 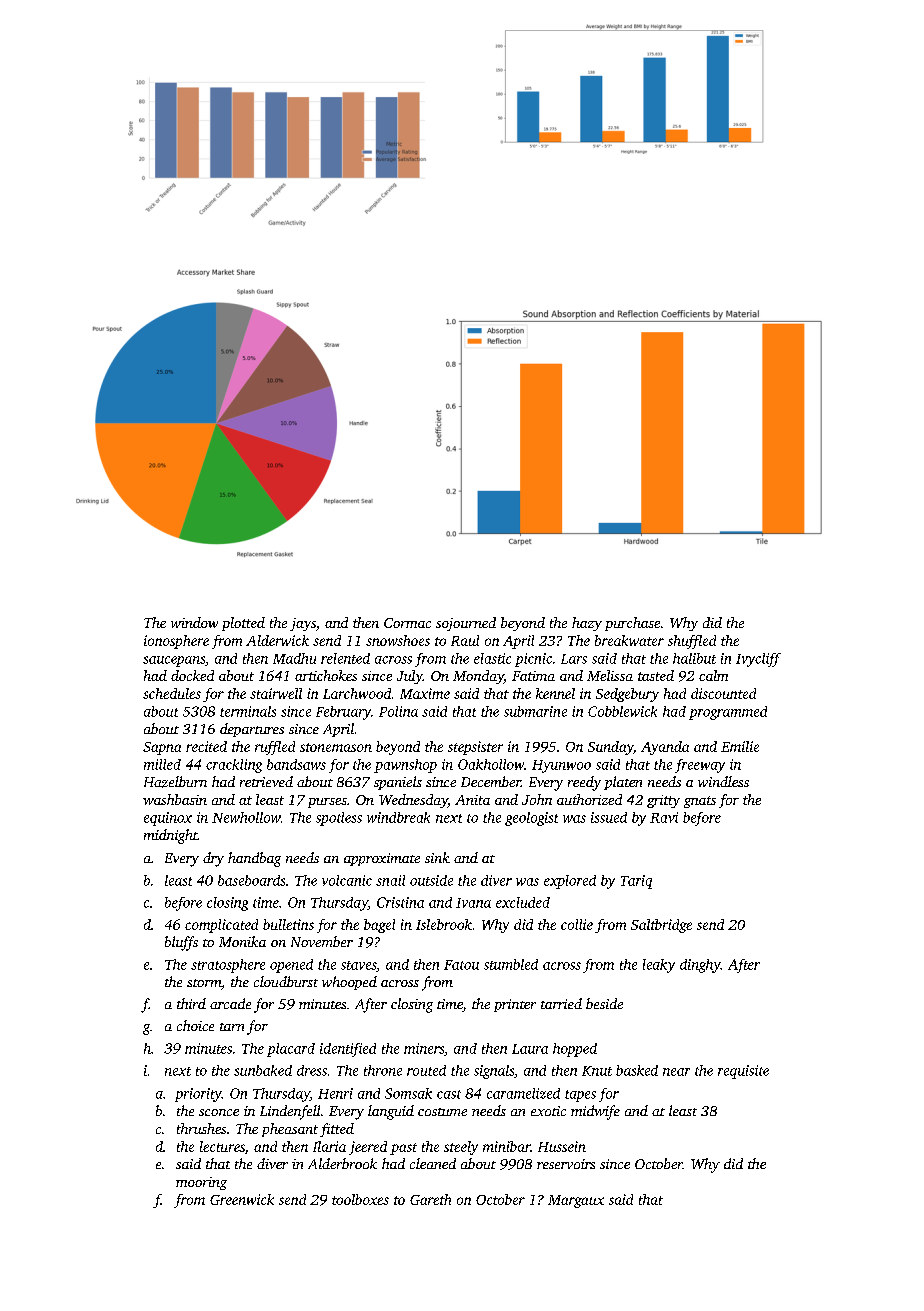 I want to click on Margaux, so click(x=576, y=1201).
